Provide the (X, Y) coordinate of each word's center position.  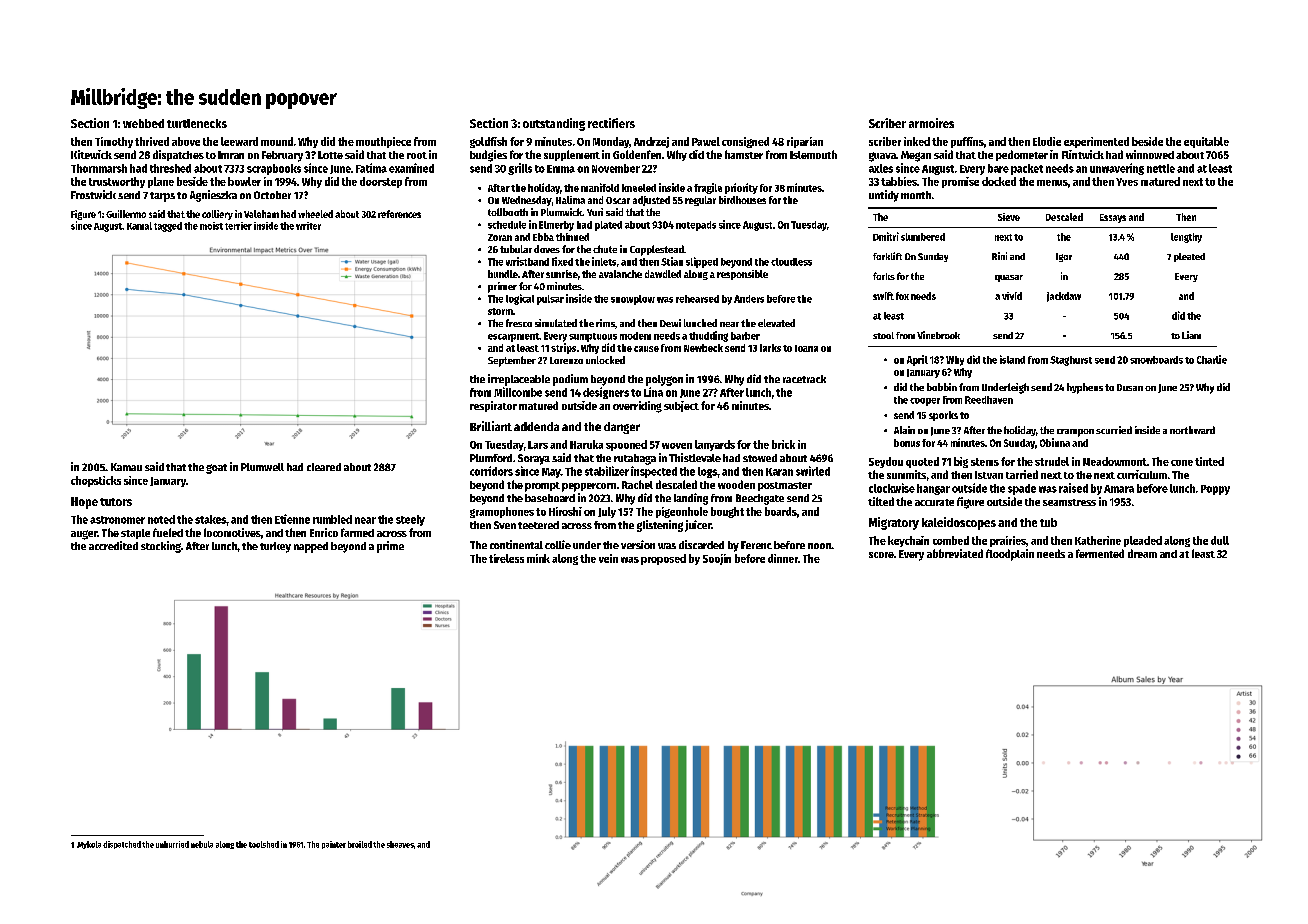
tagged (168, 227)
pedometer (1022, 155)
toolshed (264, 844)
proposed (663, 559)
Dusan (1130, 387)
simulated (556, 323)
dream (1142, 553)
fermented (1100, 553)
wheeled (315, 214)
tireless (506, 558)
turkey (275, 547)
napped (311, 547)
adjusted (651, 201)
